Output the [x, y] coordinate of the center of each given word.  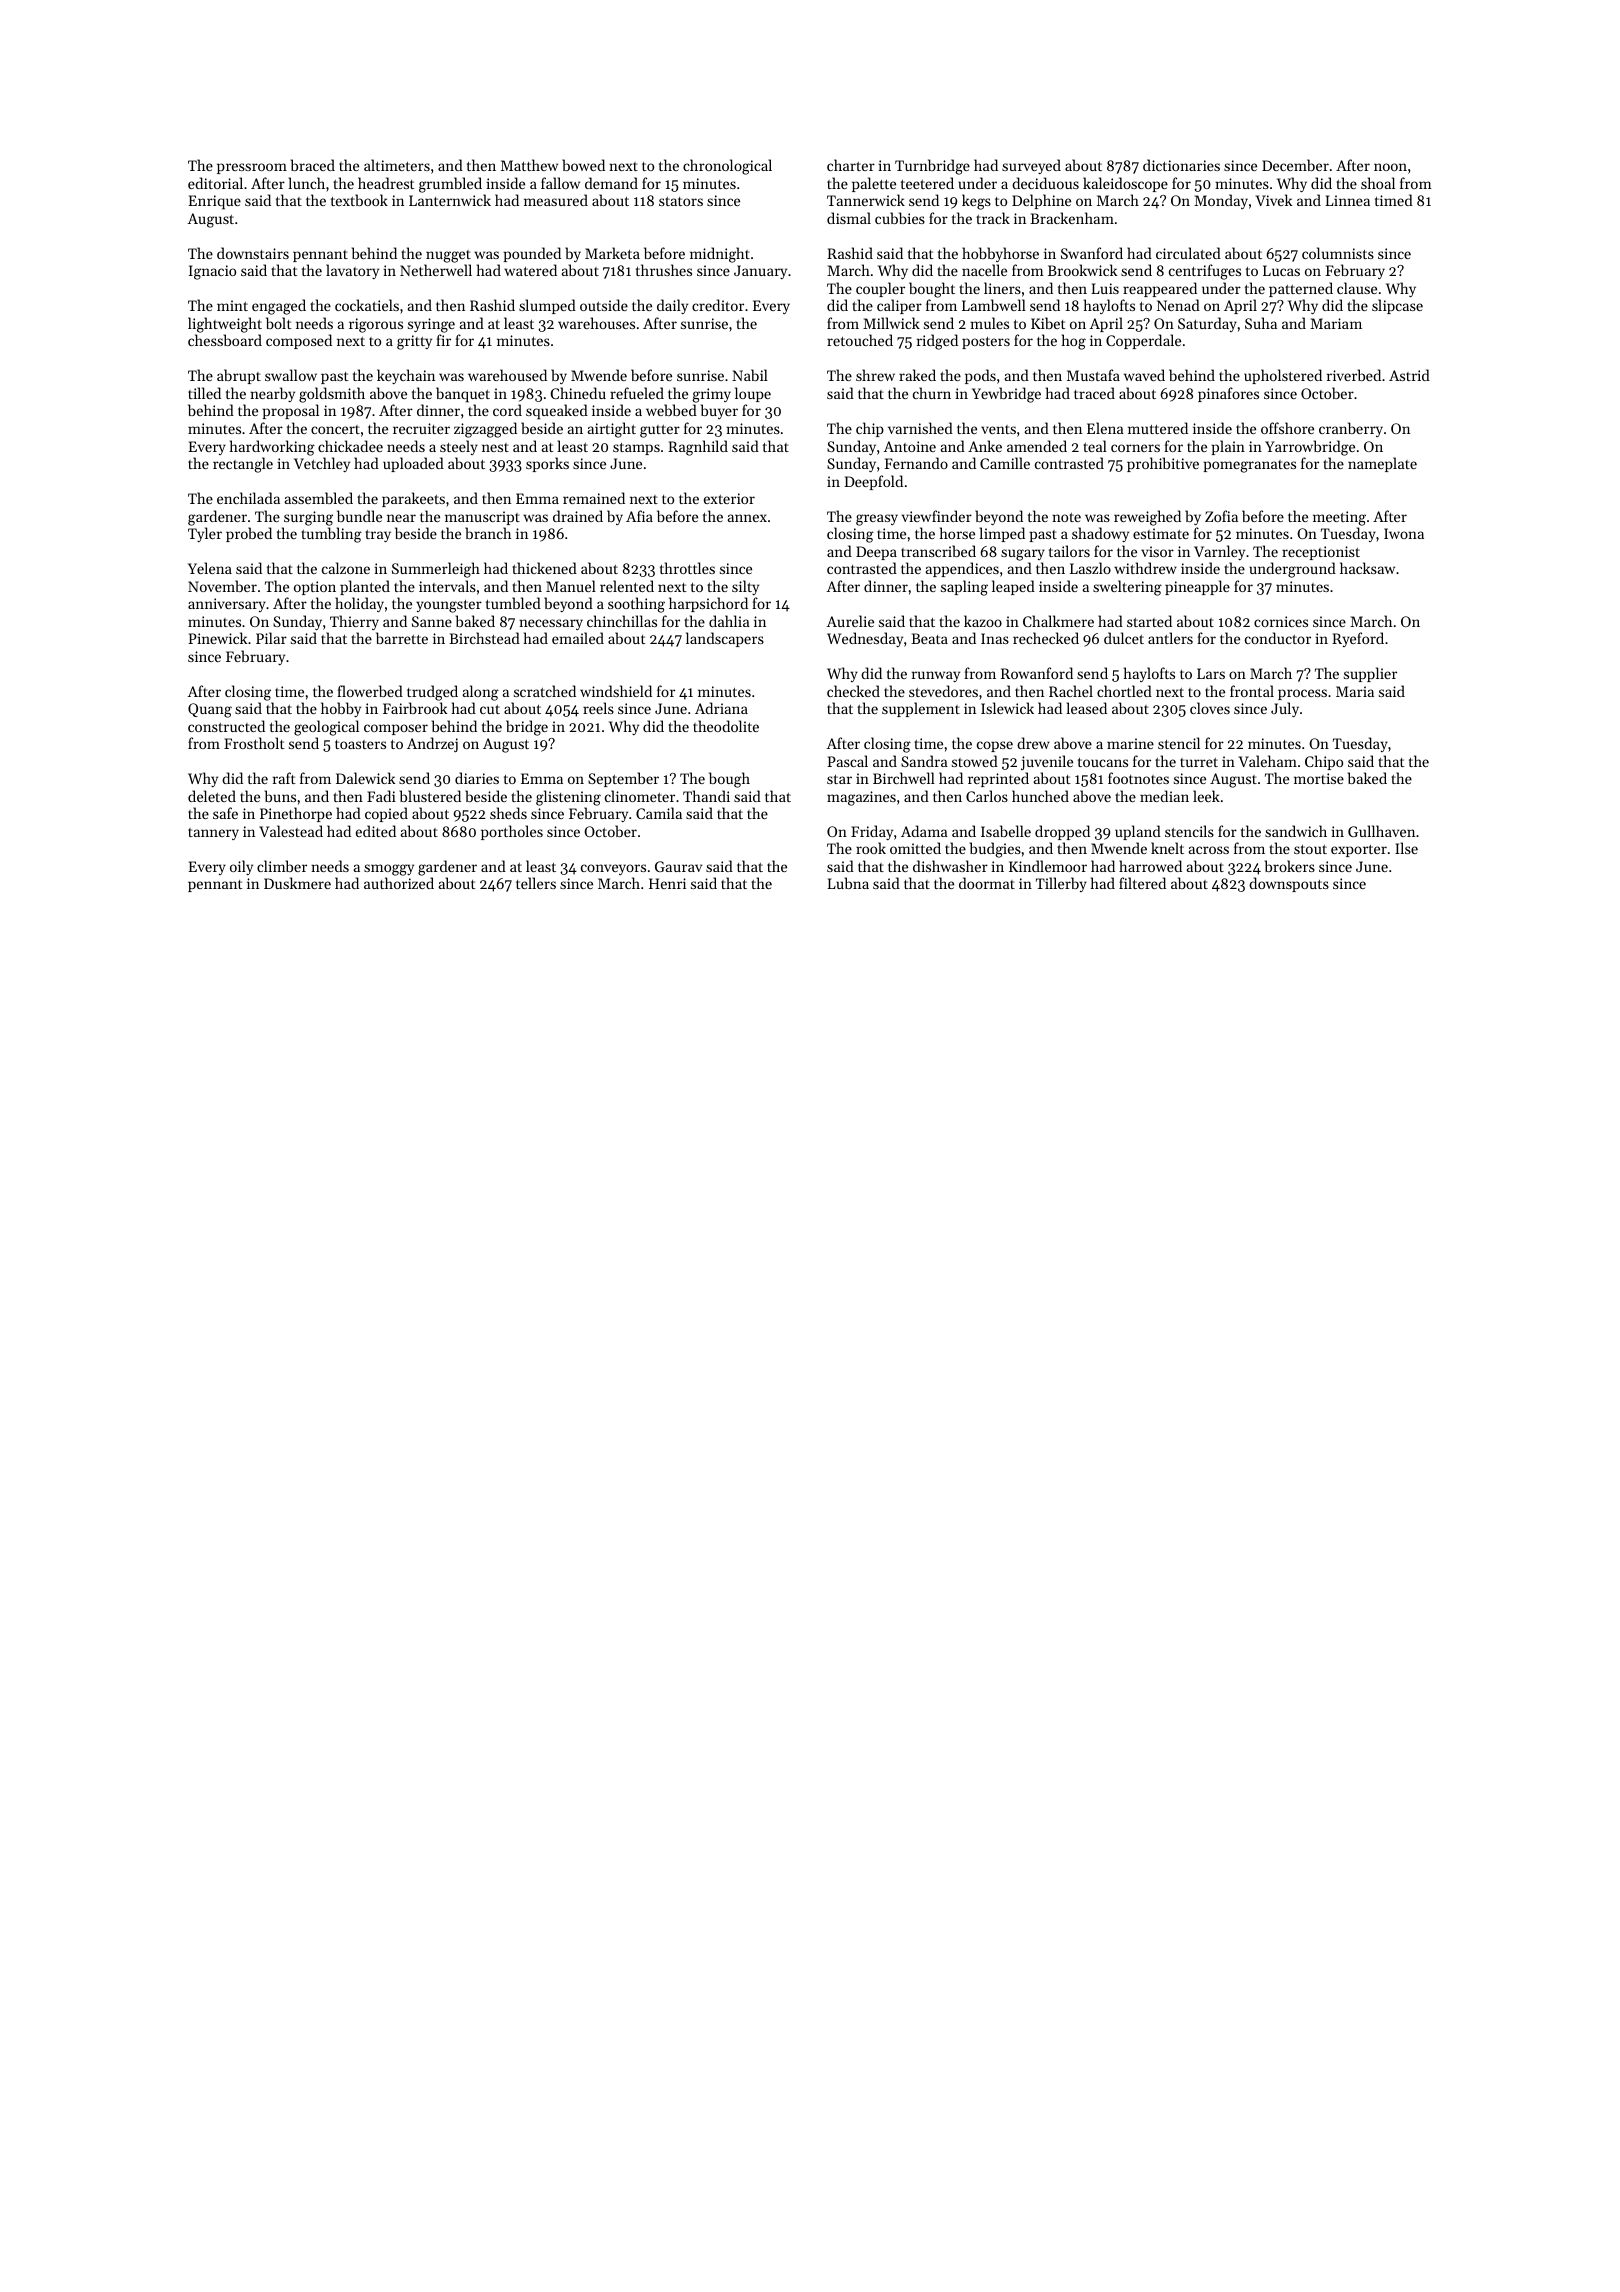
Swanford [1092, 253]
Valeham [1267, 761]
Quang [210, 710]
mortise [1319, 778]
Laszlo [1090, 568]
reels [598, 708]
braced [313, 165]
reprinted [998, 779]
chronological [727, 167]
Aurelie [850, 621]
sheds [508, 813]
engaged [279, 307]
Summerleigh [436, 570]
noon [1390, 167]
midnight [720, 255]
